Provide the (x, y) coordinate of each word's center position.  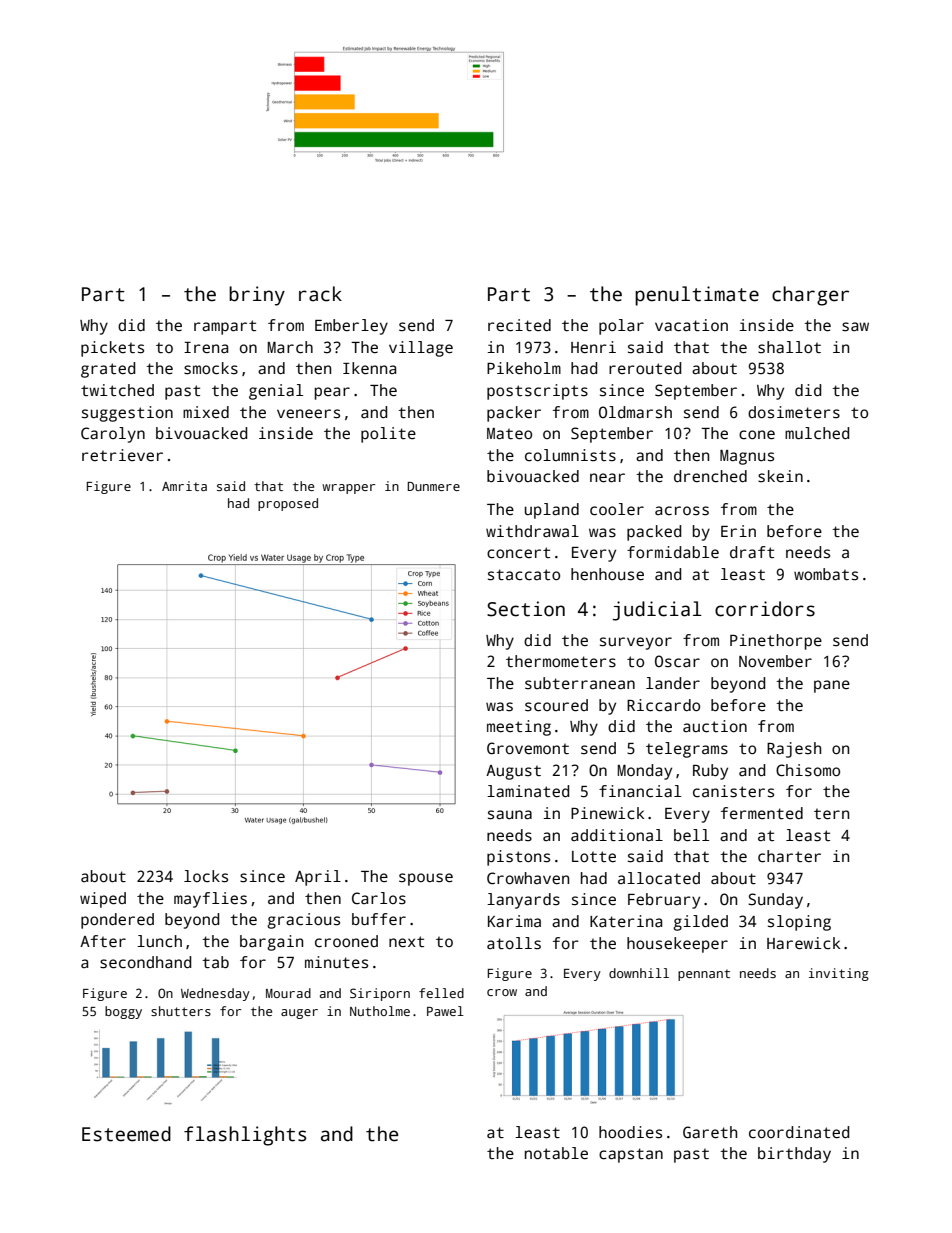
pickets (112, 349)
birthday (794, 1155)
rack (320, 294)
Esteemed (126, 1134)
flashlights (245, 1136)
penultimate (697, 296)
